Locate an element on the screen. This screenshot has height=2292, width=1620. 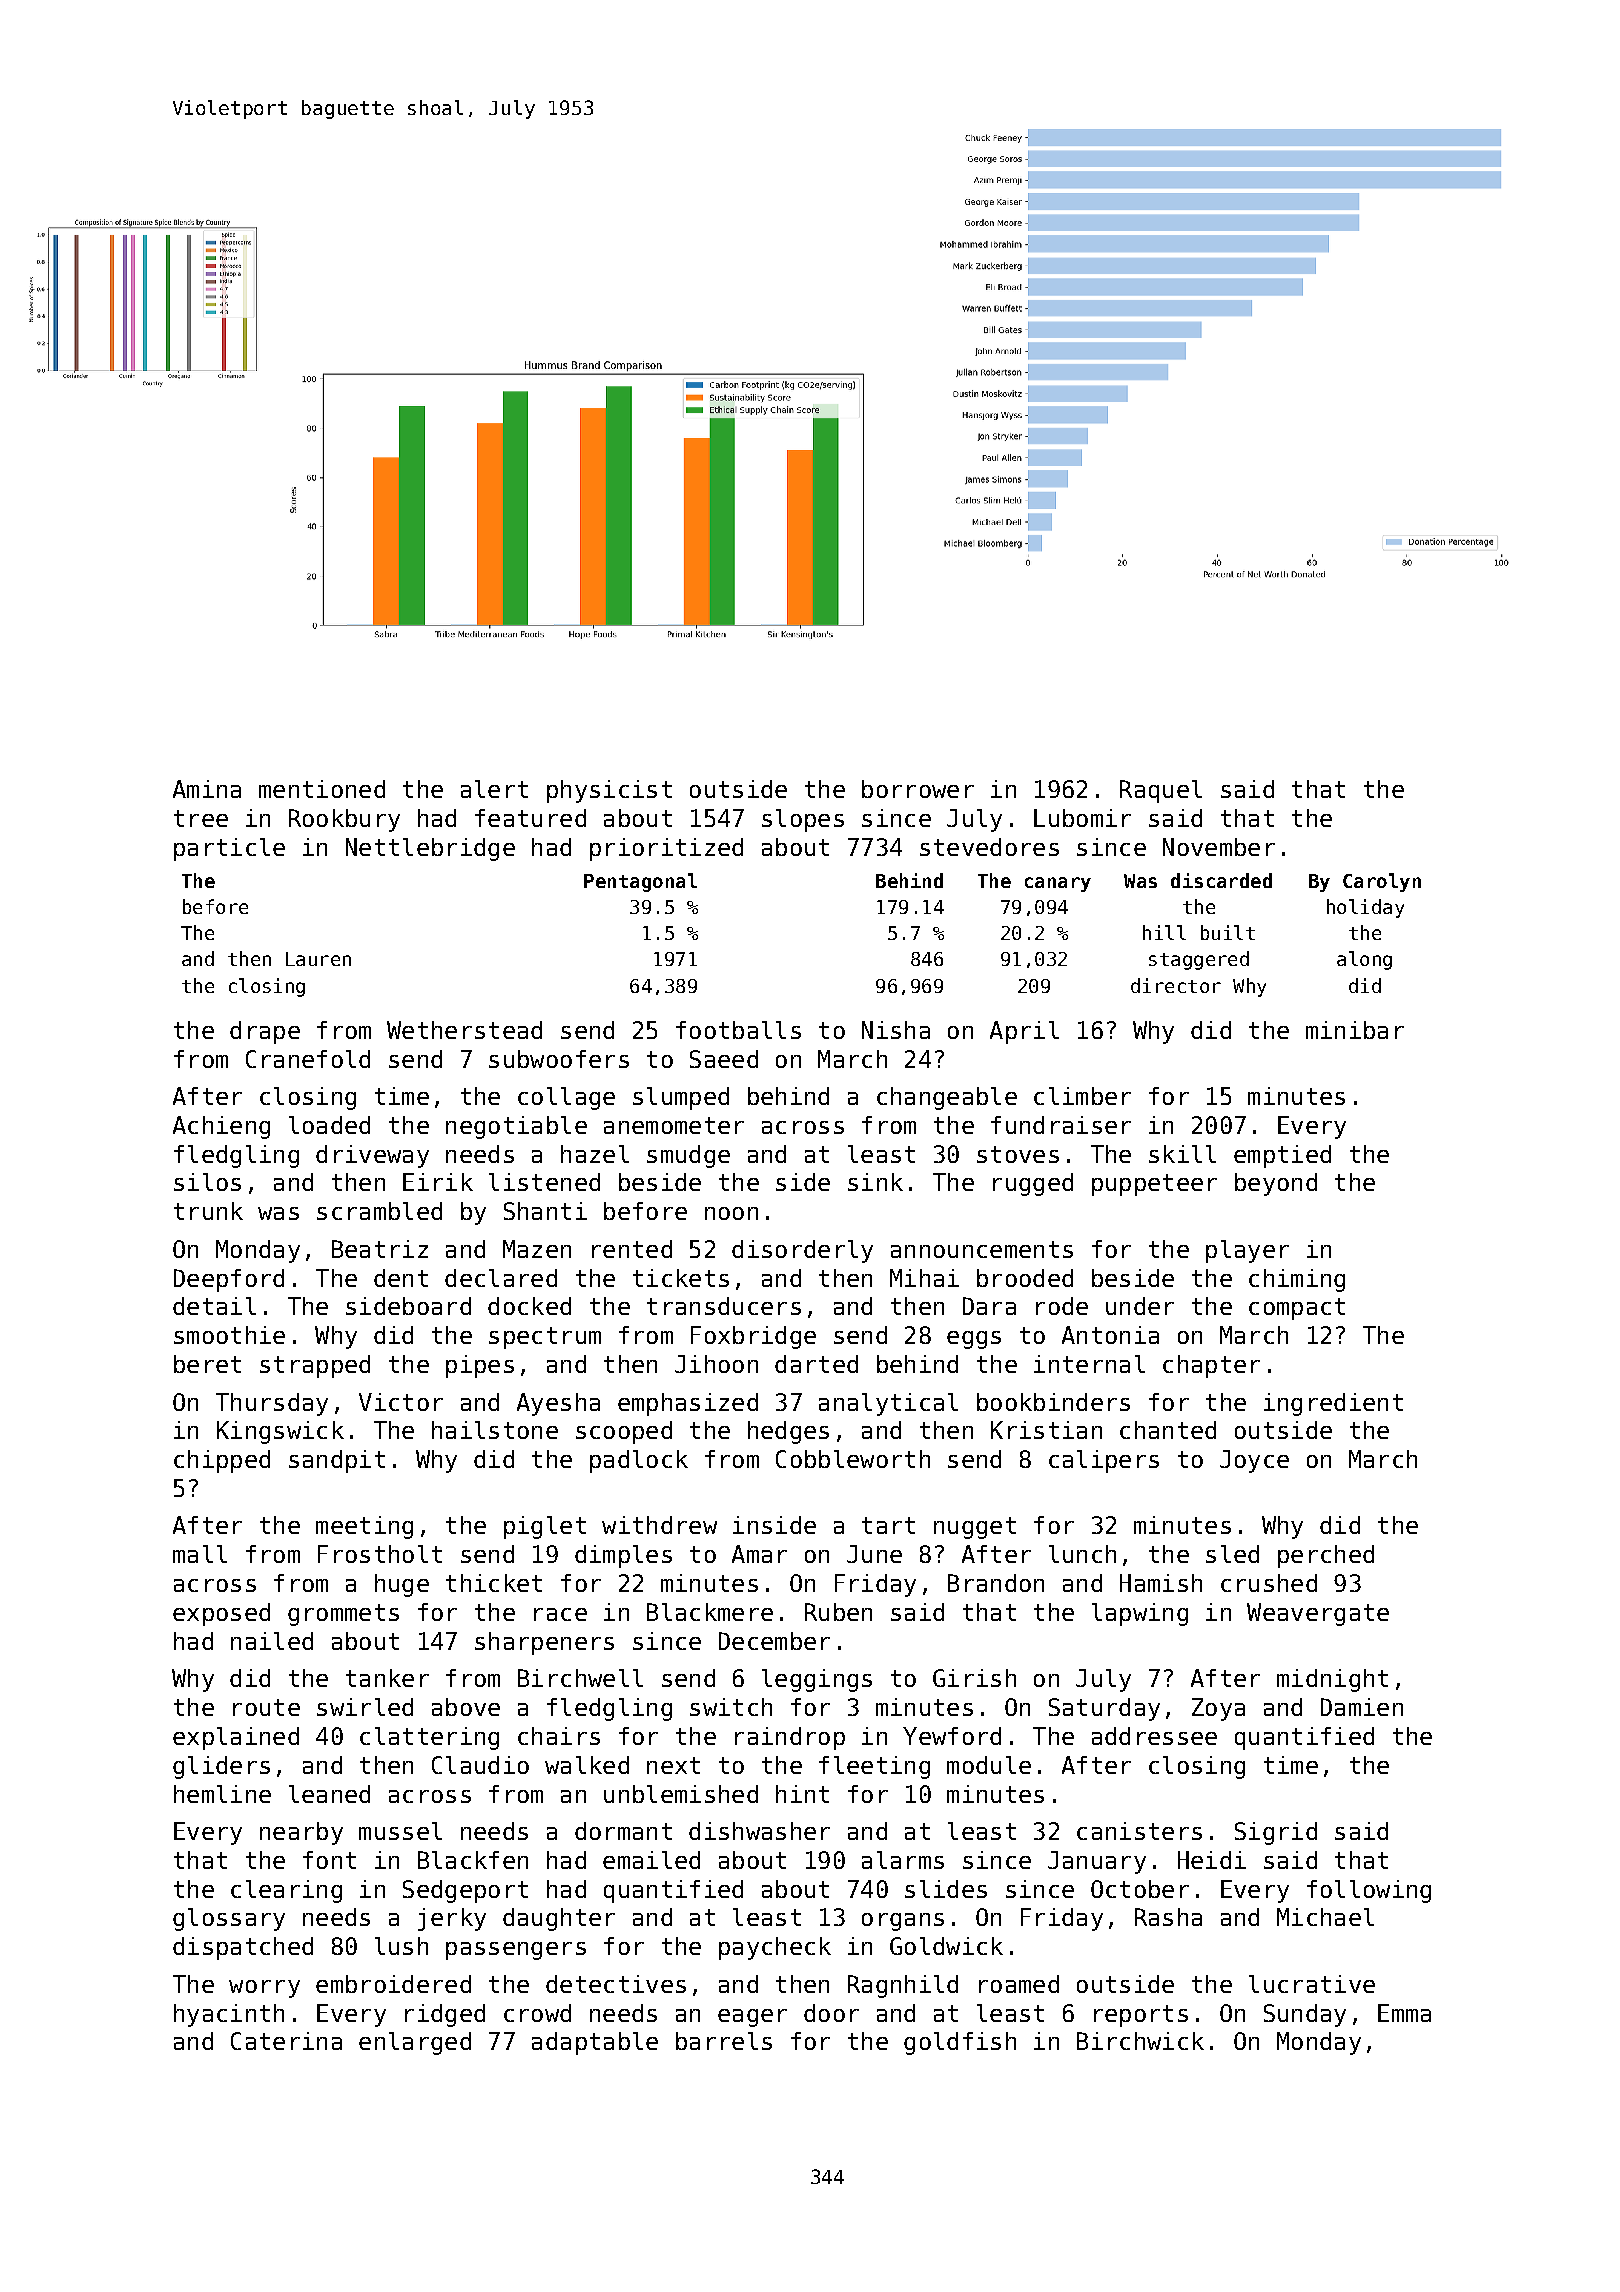
Sigrid is located at coordinates (1276, 1833).
